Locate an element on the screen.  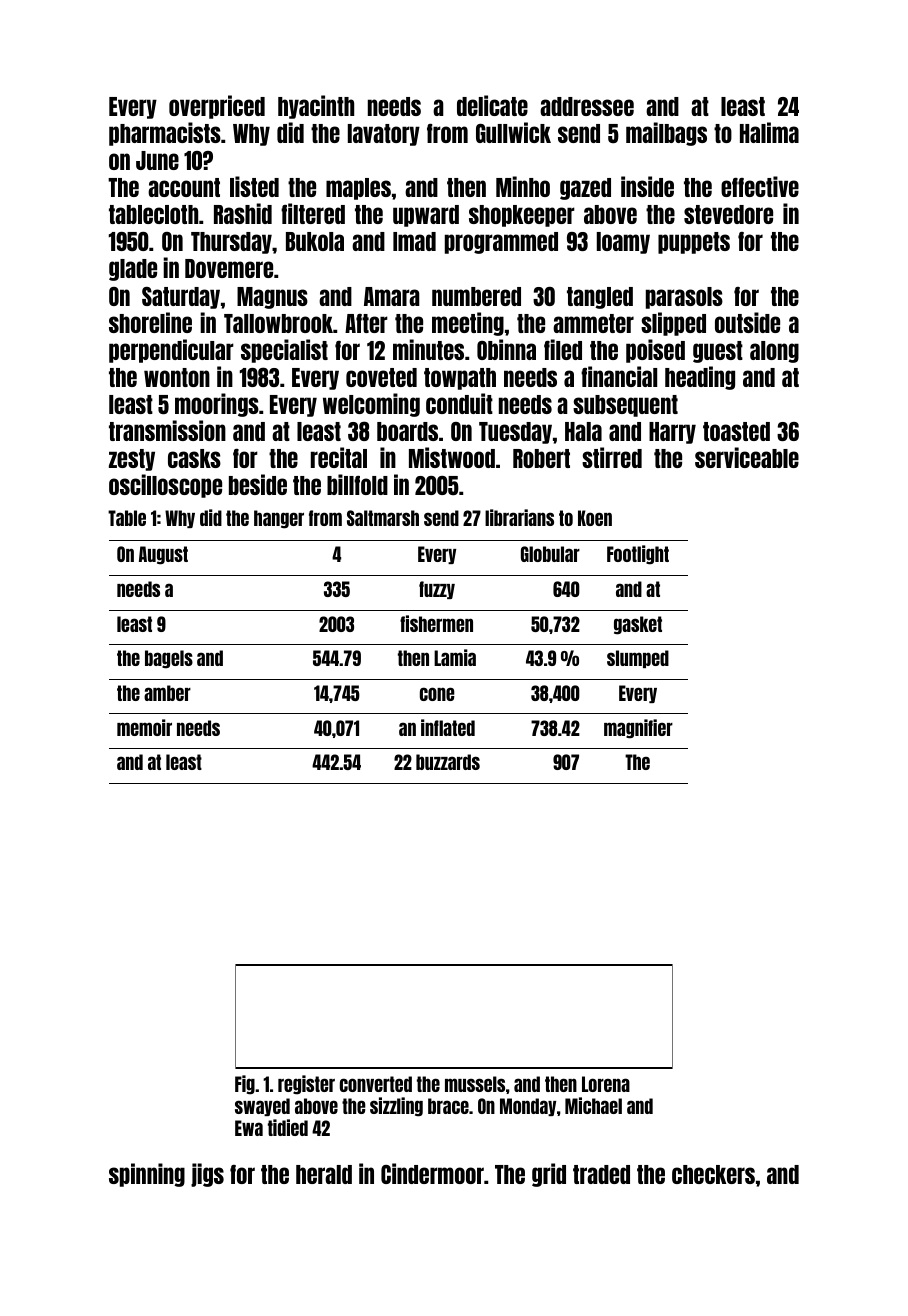
cone is located at coordinates (437, 694).
